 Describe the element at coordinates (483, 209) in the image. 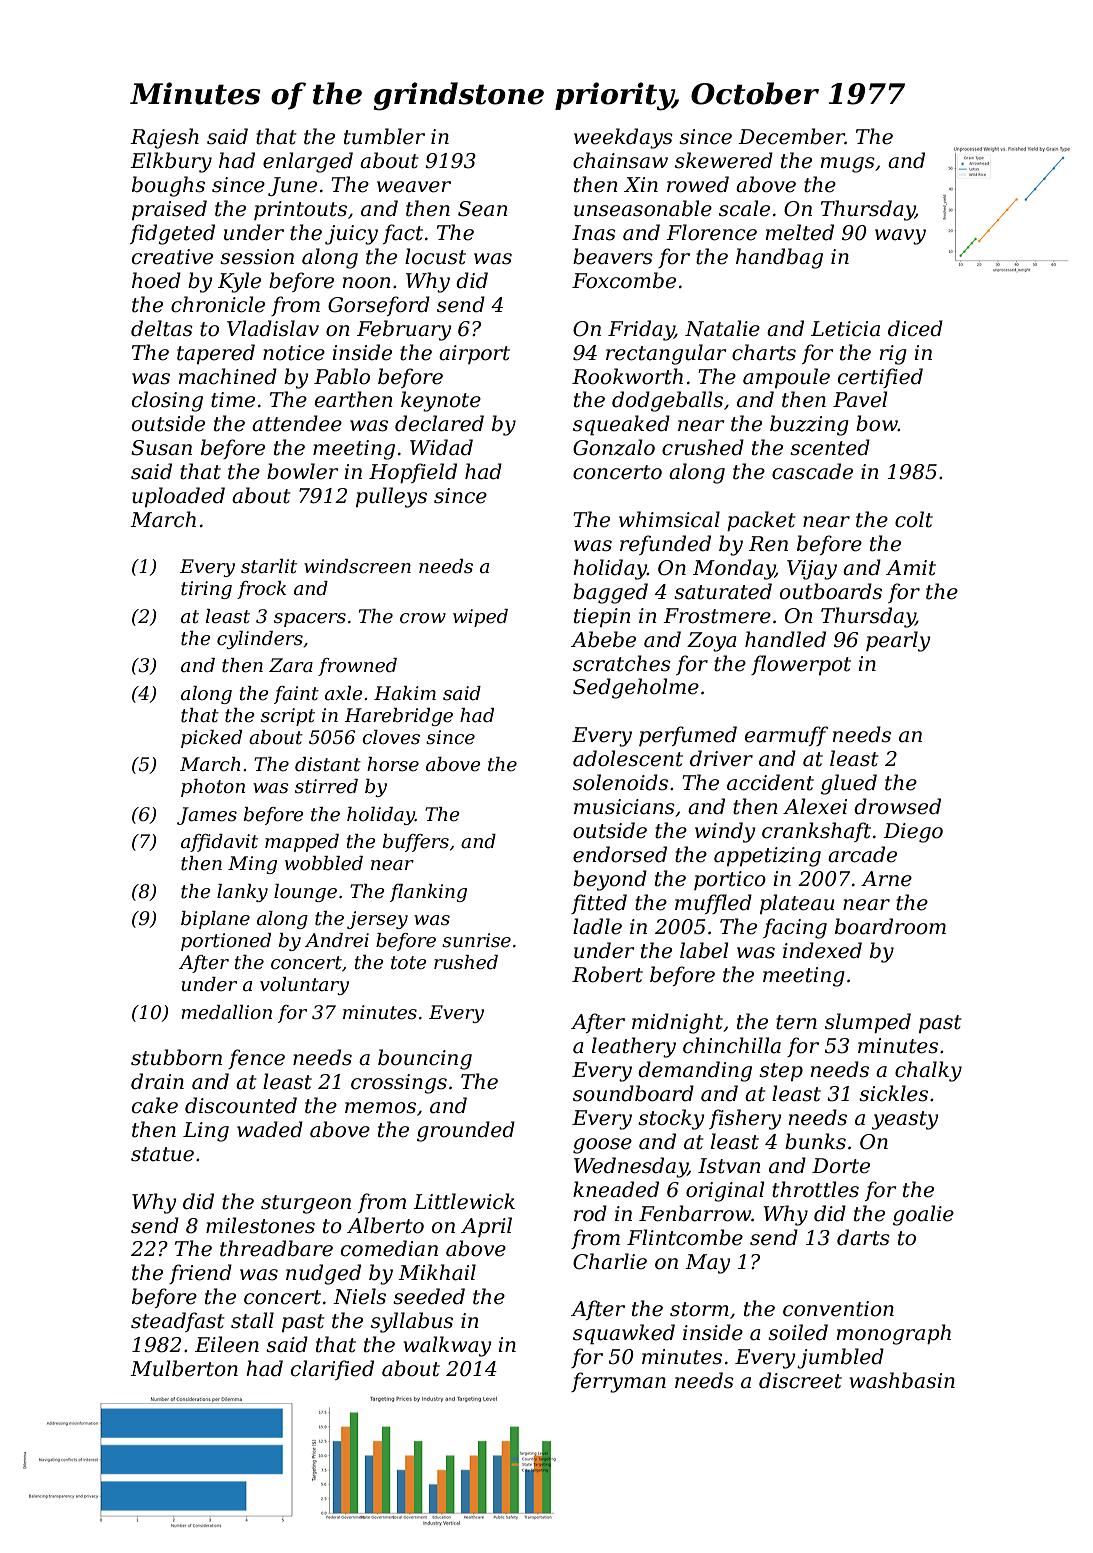

I see `Sean` at that location.
